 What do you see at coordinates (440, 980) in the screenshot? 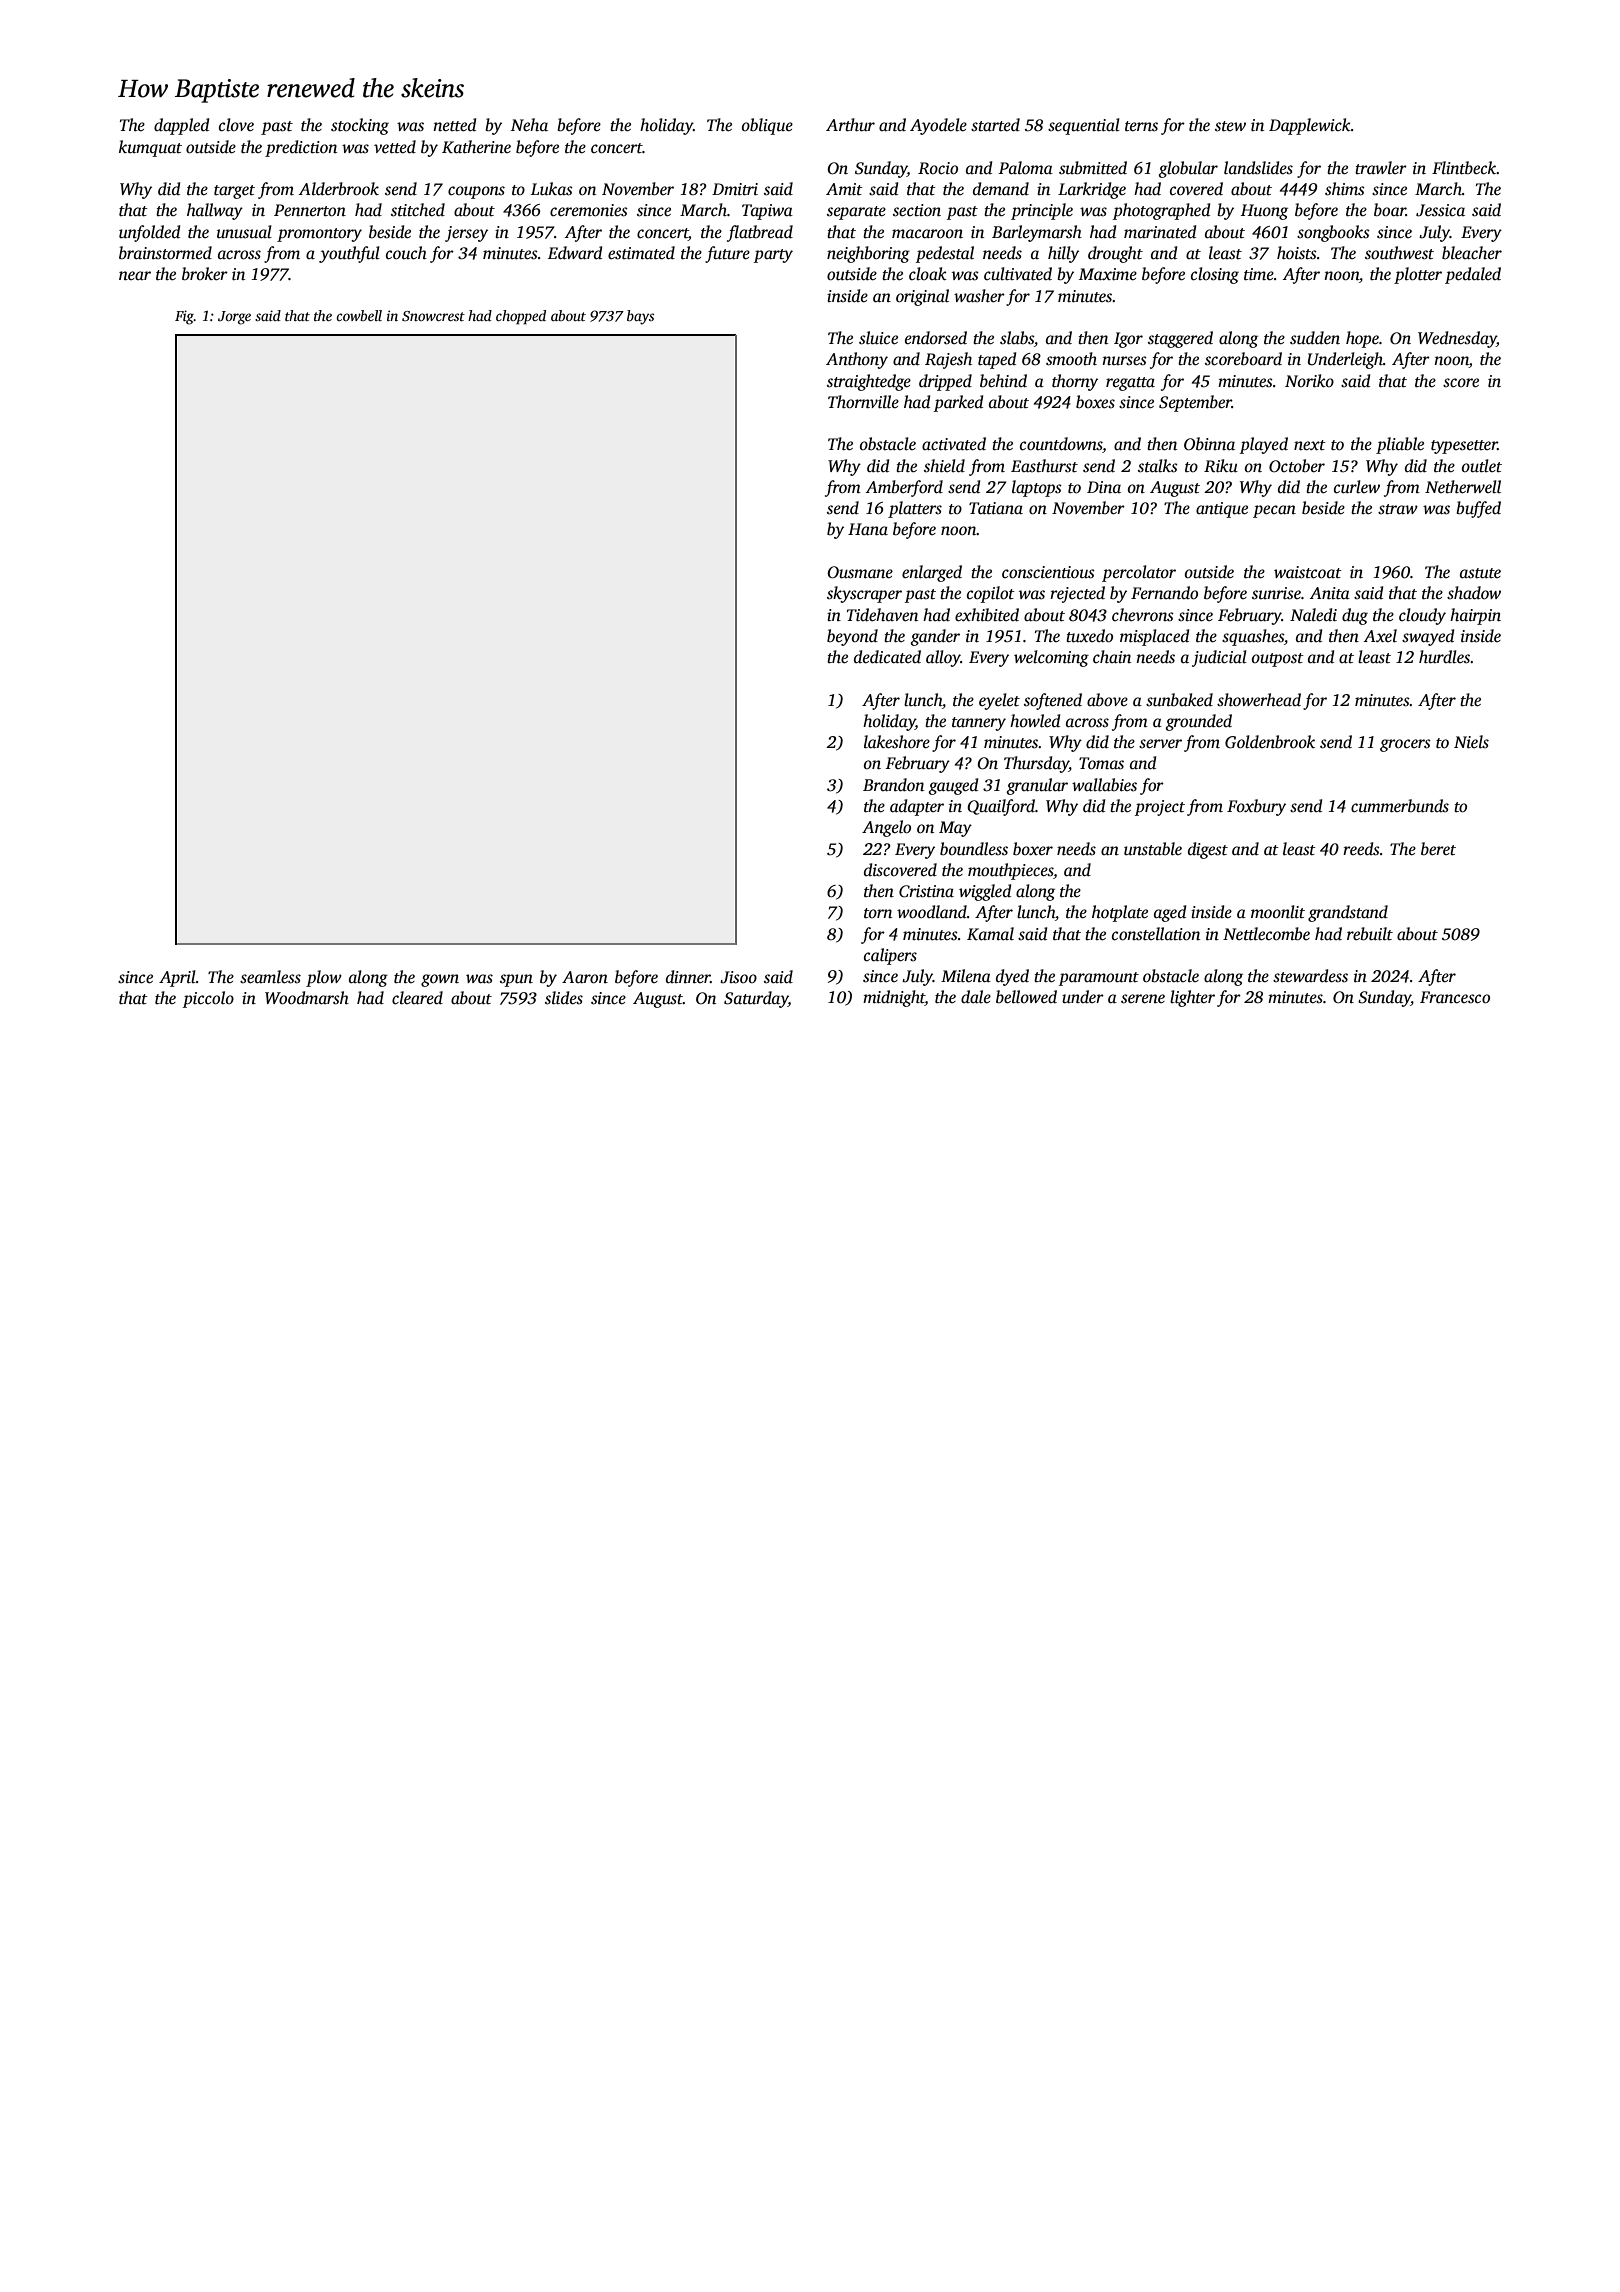
I see `gown` at bounding box center [440, 980].
